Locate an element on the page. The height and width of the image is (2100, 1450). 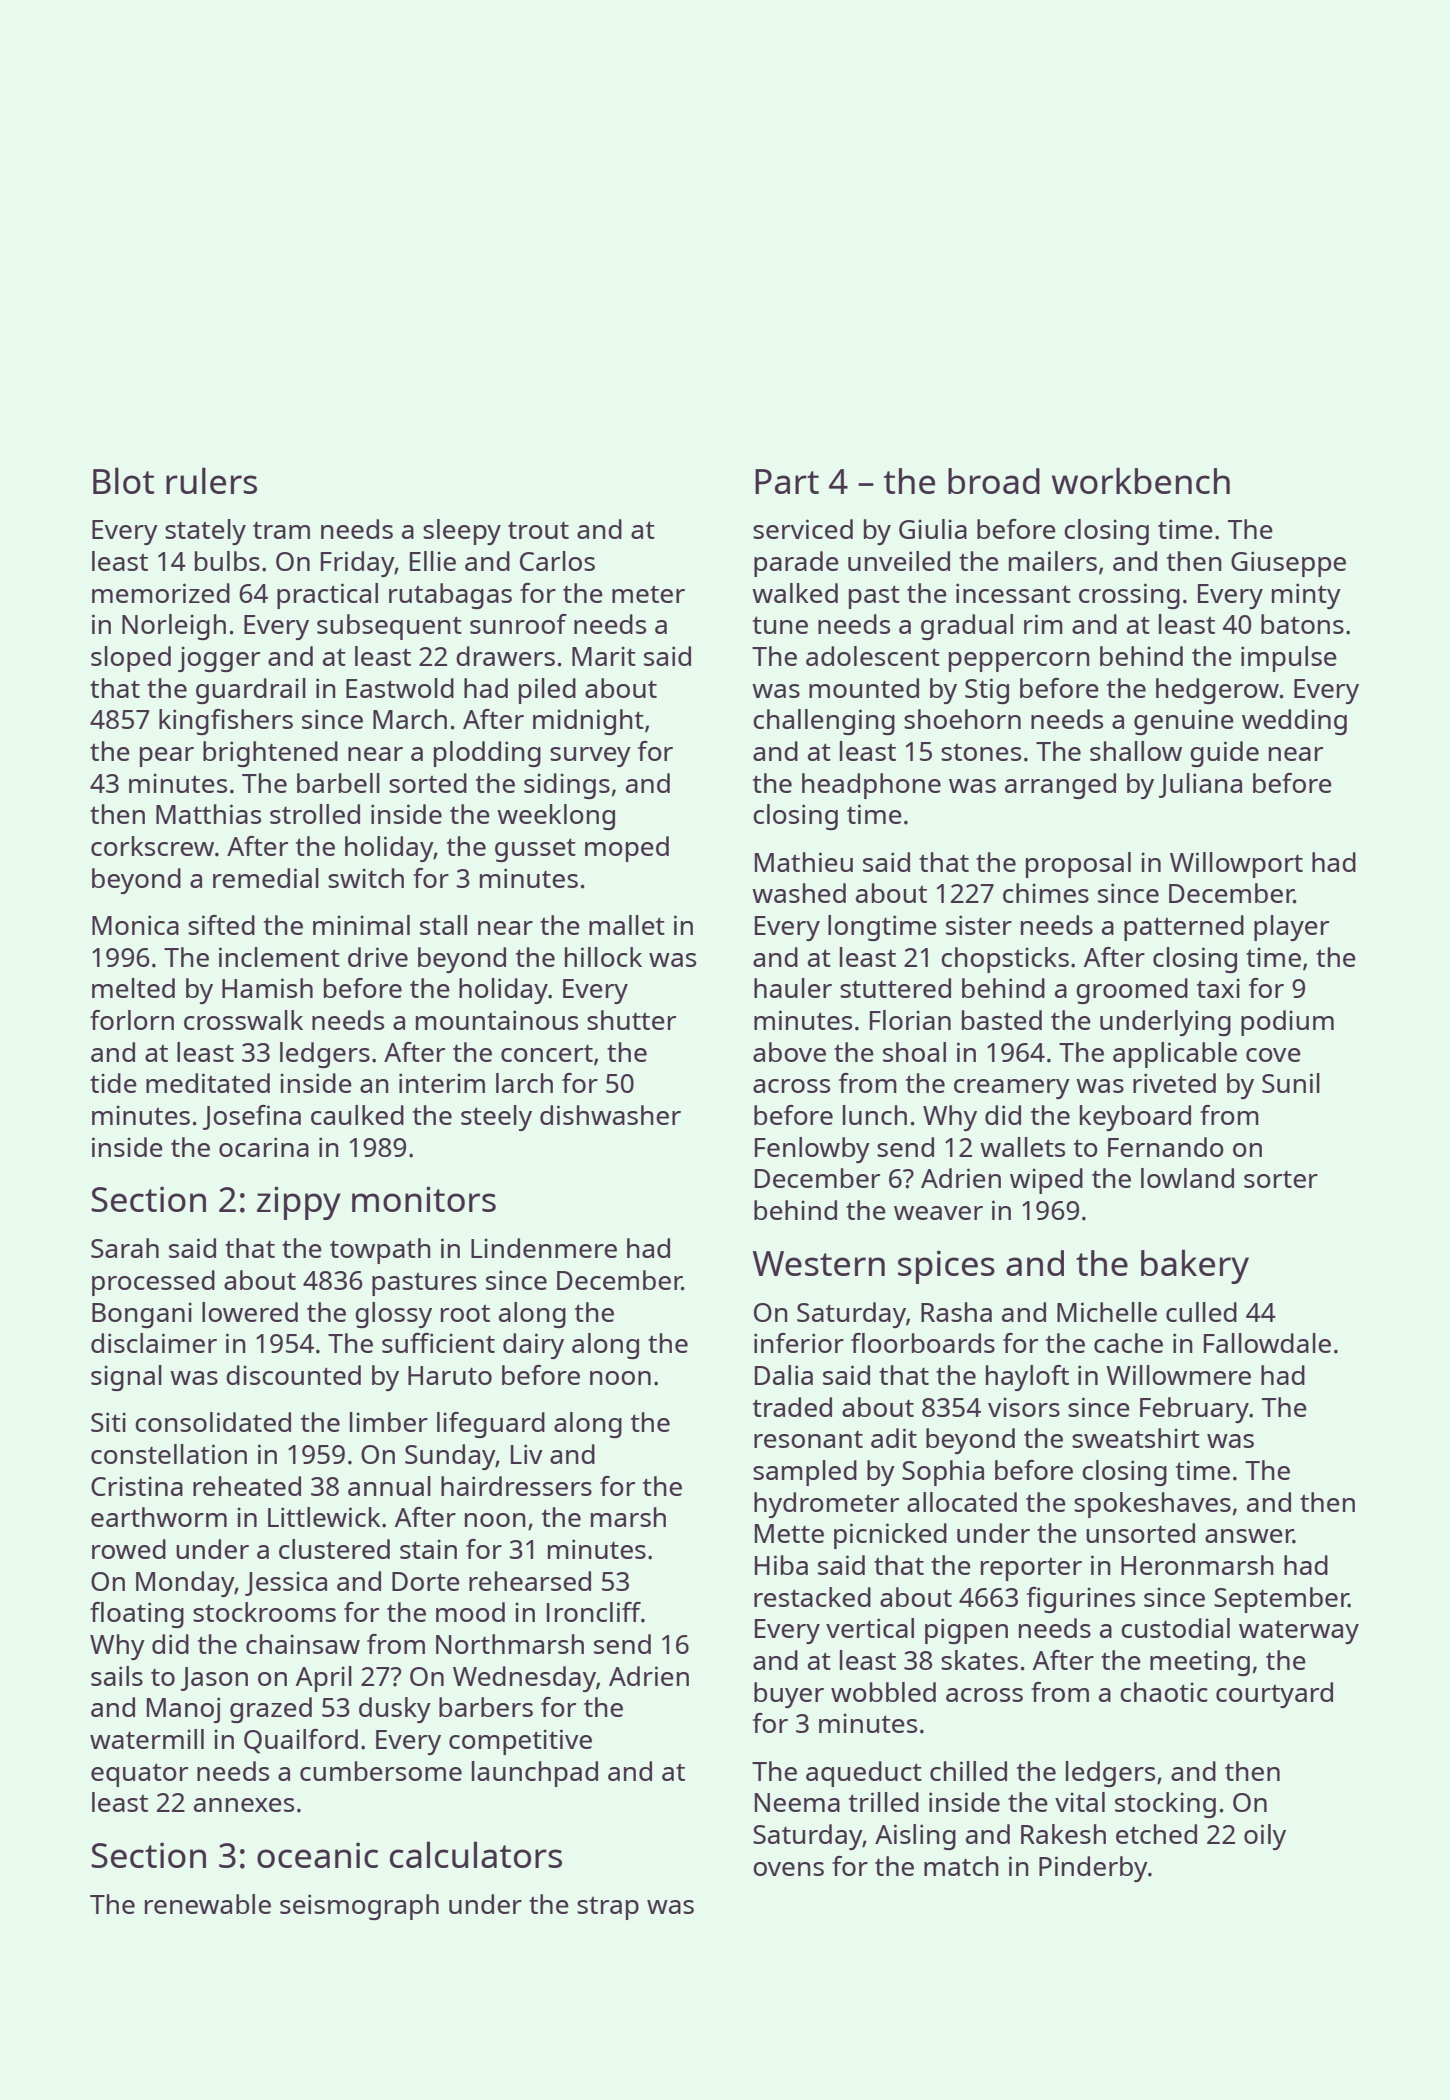
dusky is located at coordinates (395, 1710).
